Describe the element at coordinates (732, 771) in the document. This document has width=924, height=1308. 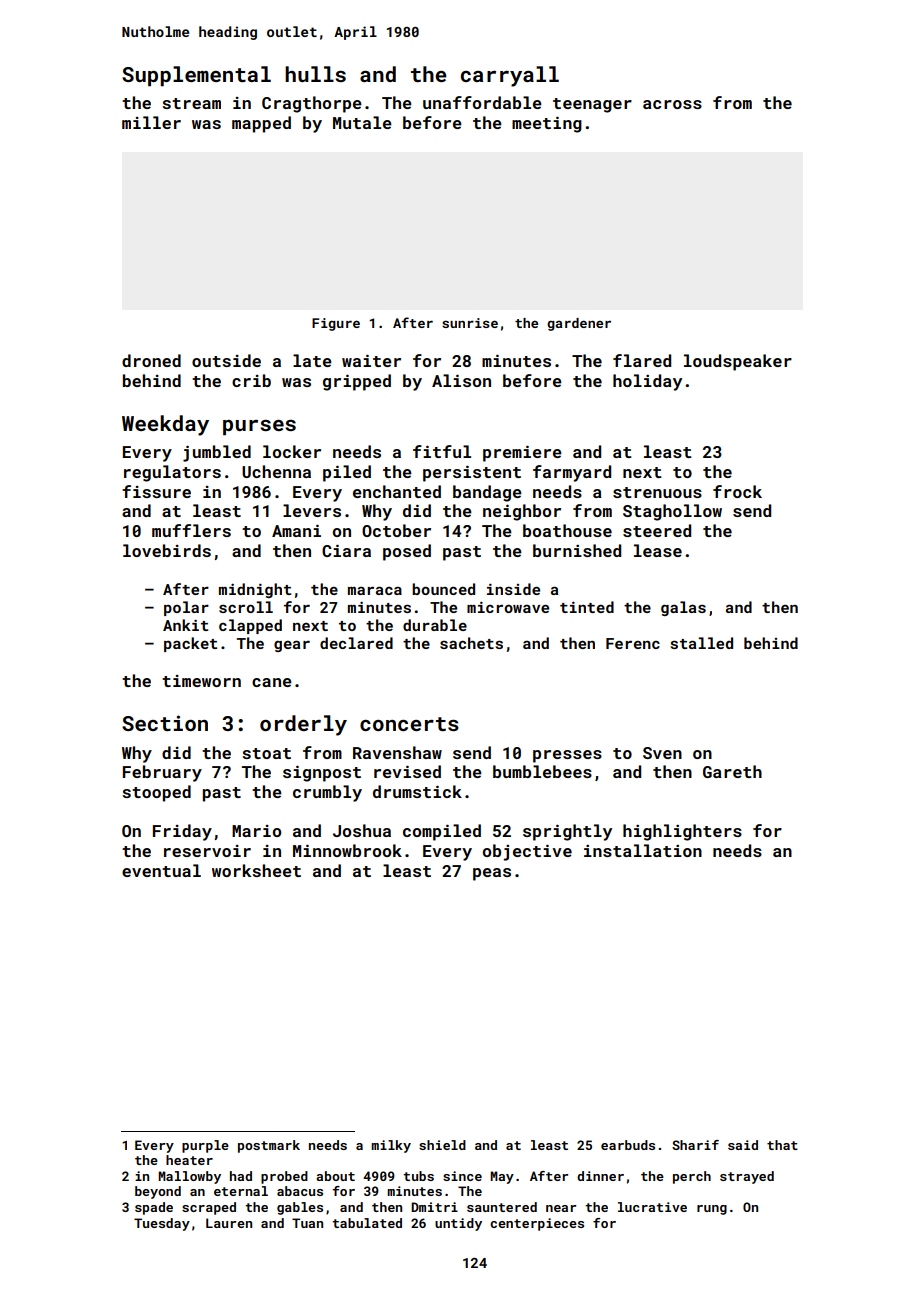
I see `Gareth` at that location.
